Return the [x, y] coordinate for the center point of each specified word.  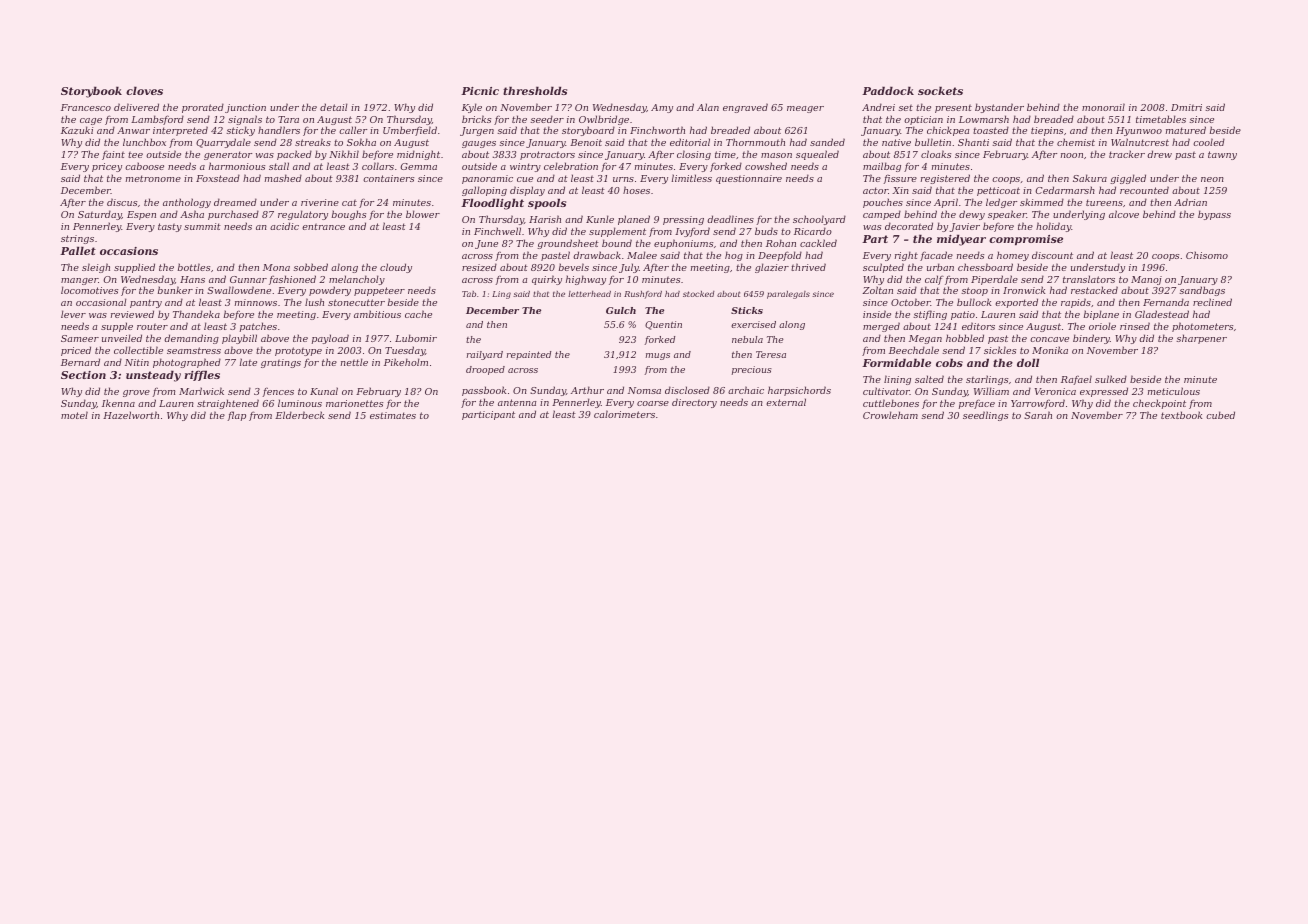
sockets [940, 90]
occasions [129, 251]
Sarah [1038, 415]
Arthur [587, 390]
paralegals [788, 295]
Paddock [888, 90]
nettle [354, 362]
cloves [144, 90]
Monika [1050, 350]
